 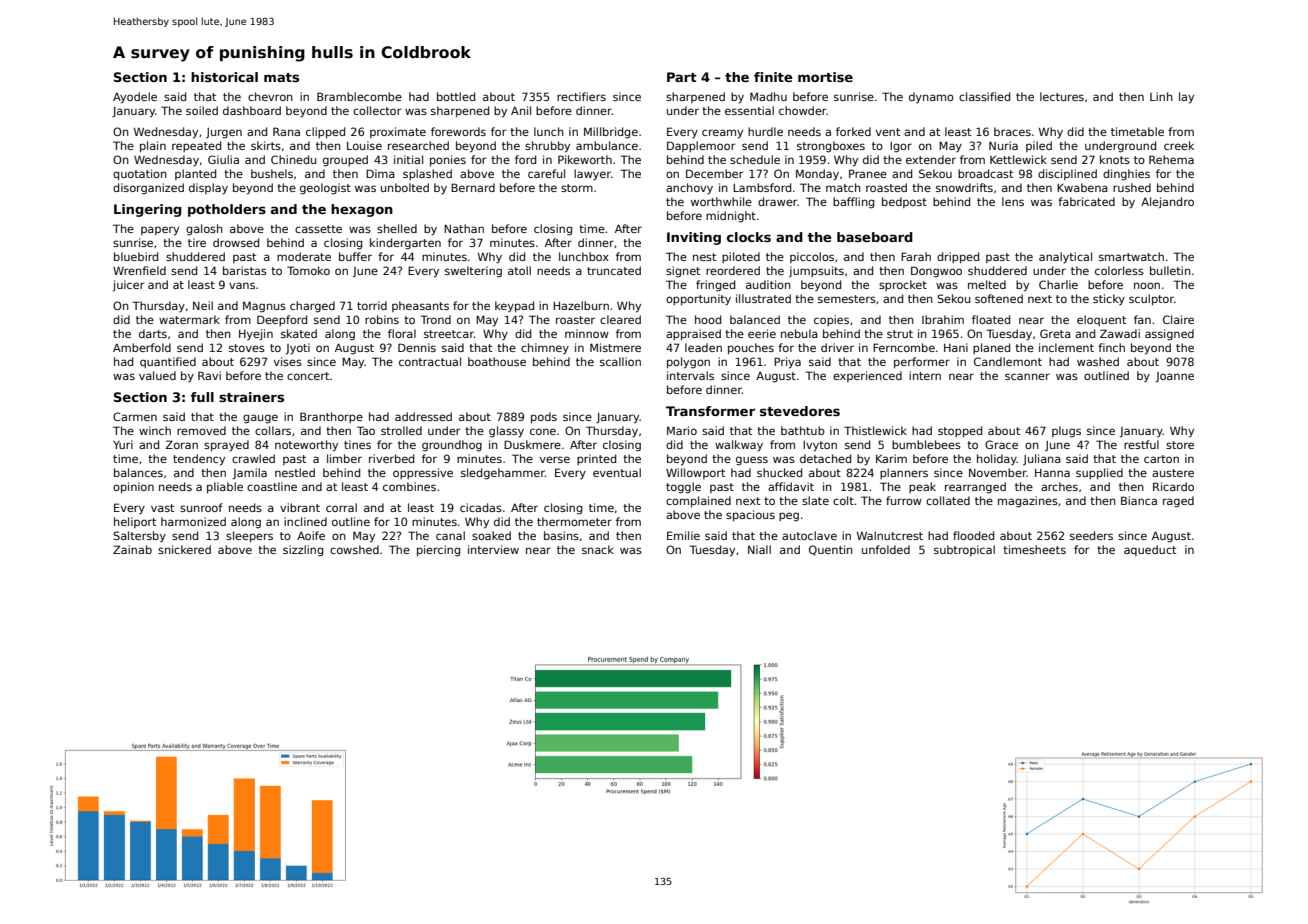 I want to click on cassette, so click(x=318, y=229).
